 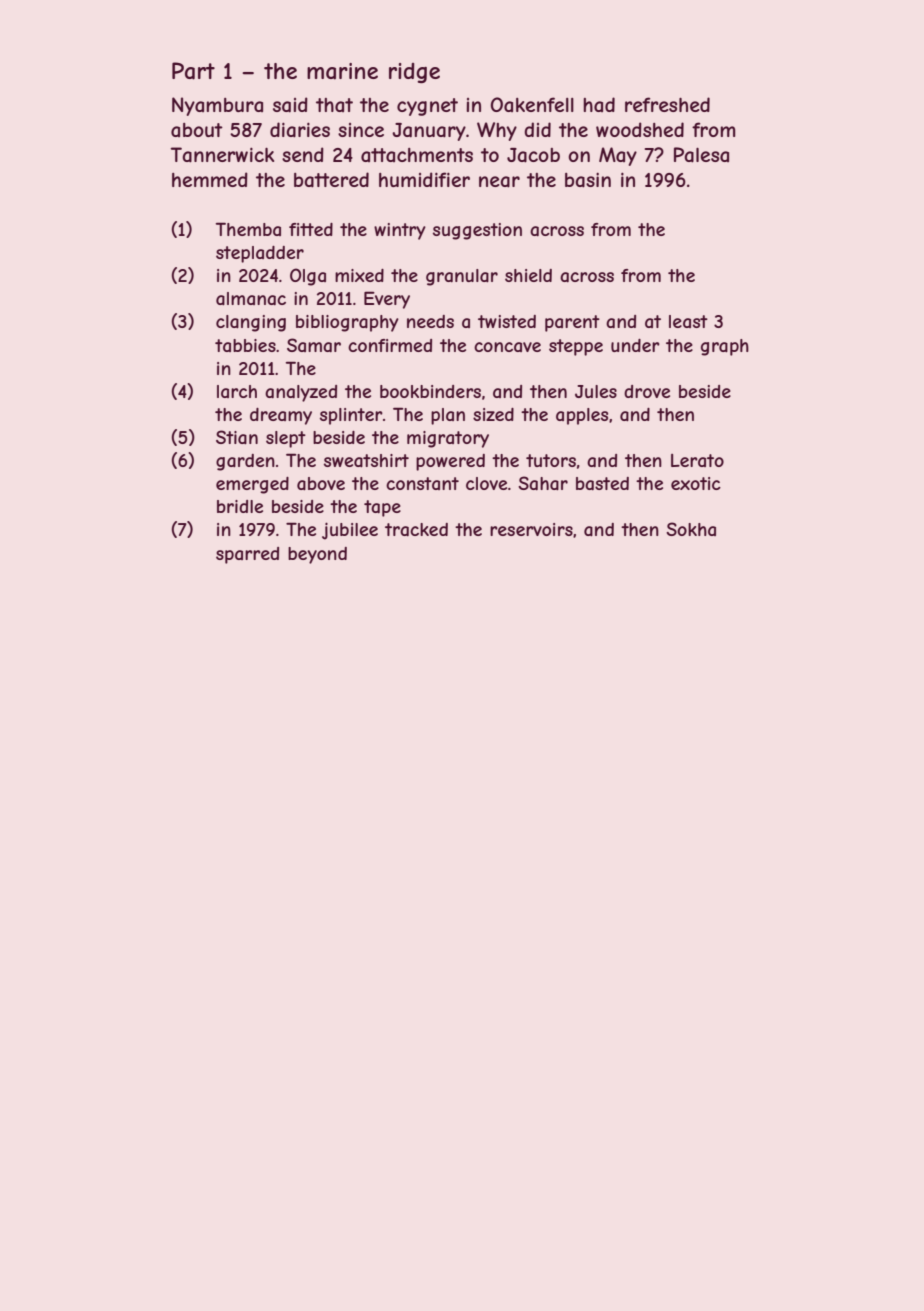 What do you see at coordinates (281, 416) in the screenshot?
I see `dreamy` at bounding box center [281, 416].
